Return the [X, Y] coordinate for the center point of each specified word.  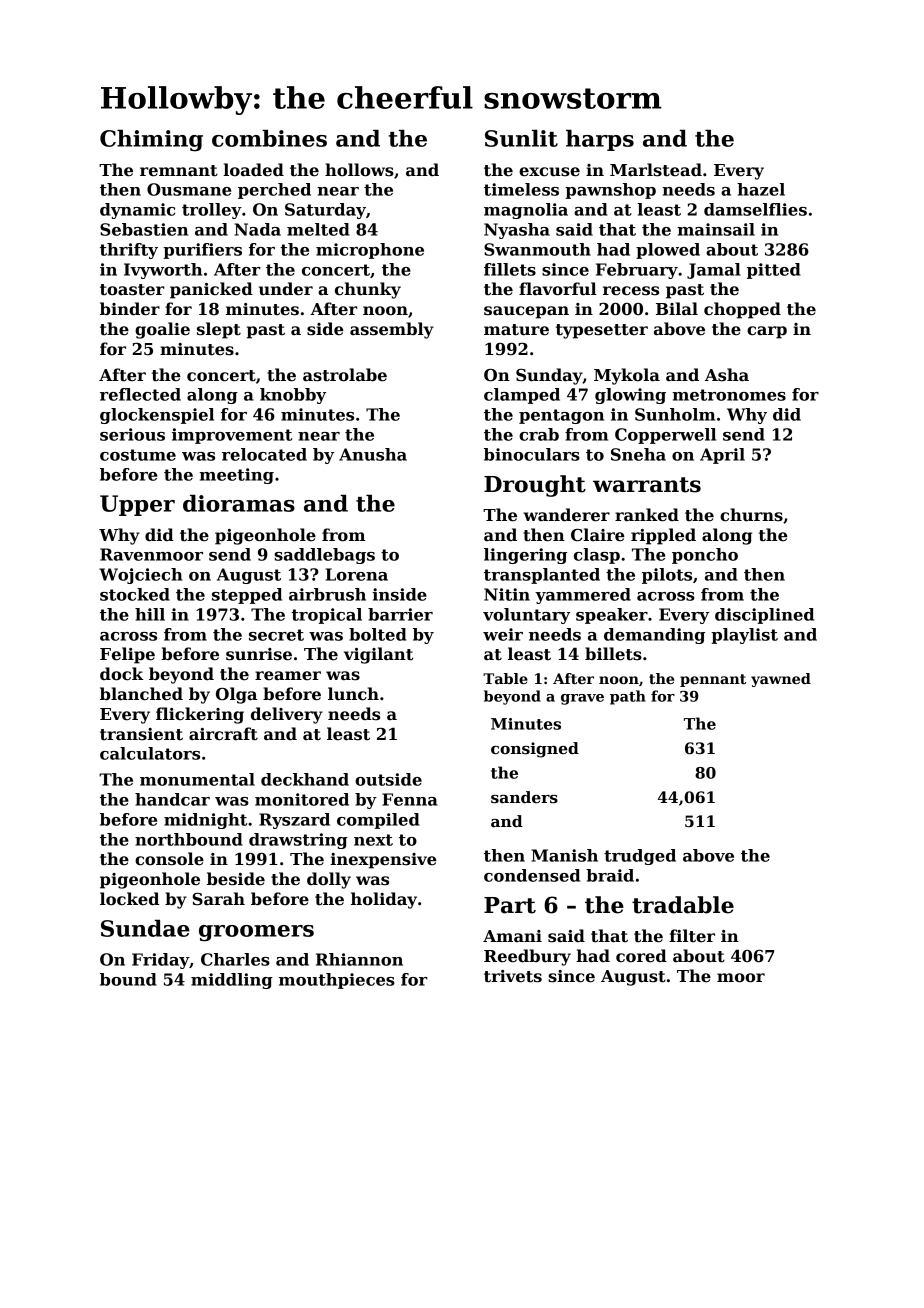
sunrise [259, 654]
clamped [522, 396]
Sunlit [521, 138]
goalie [162, 330]
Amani [512, 936]
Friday [160, 961]
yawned [781, 680]
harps [600, 140]
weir [503, 634]
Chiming [151, 140]
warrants [647, 485]
